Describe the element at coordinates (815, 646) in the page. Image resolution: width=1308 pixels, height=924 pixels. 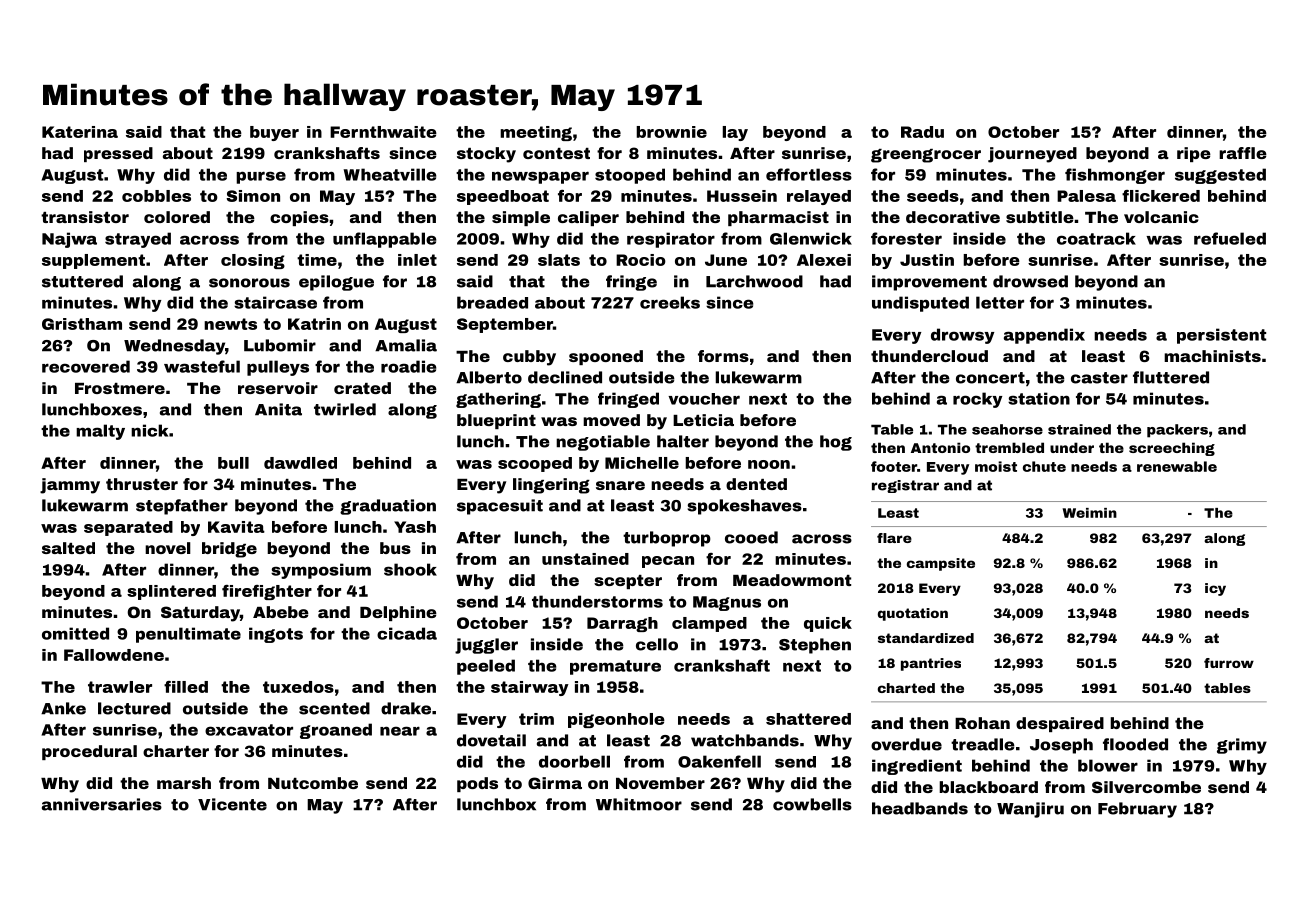
I see `Stephen` at that location.
